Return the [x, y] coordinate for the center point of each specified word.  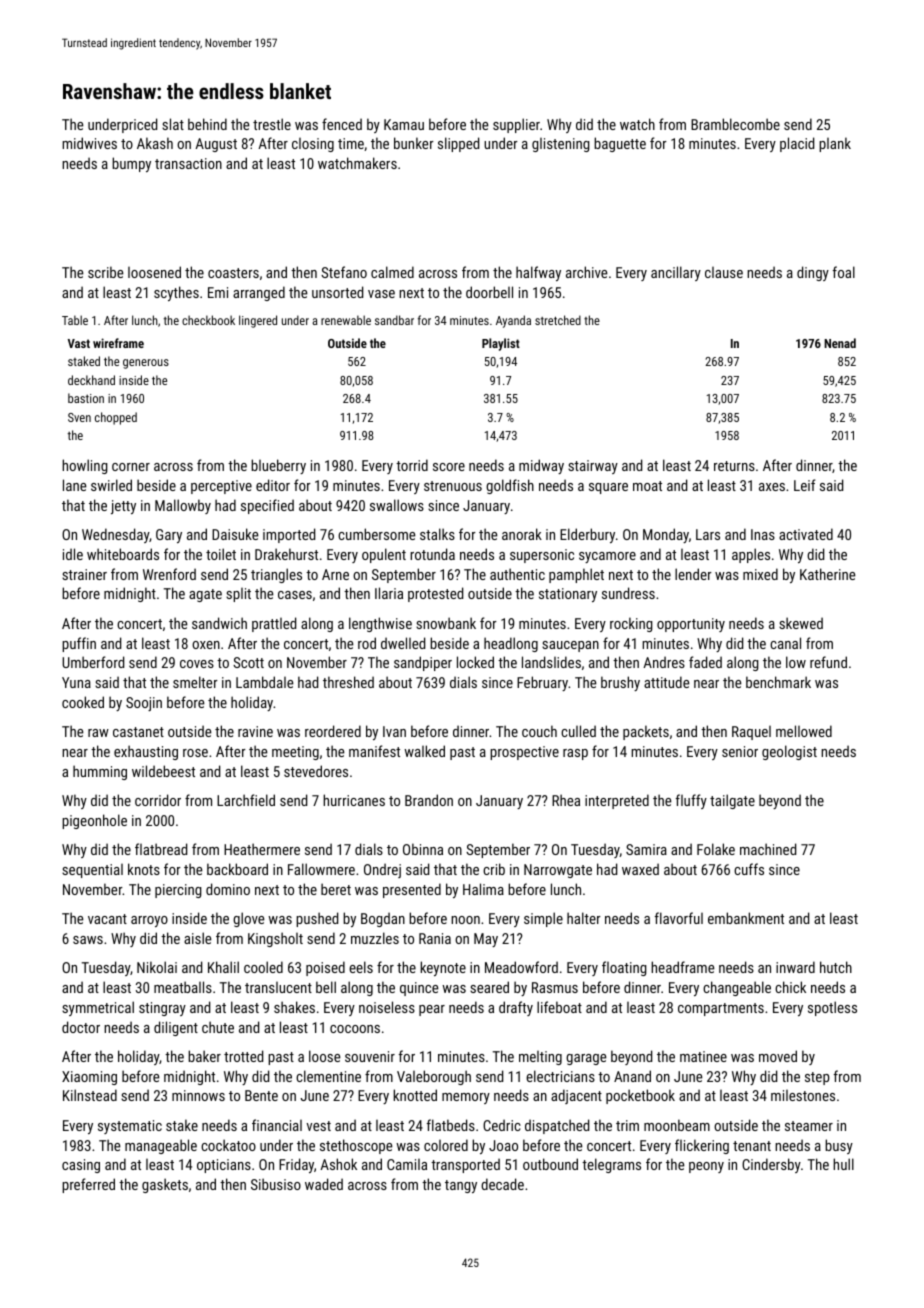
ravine [255, 731]
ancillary [676, 273]
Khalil [223, 967]
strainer [84, 574]
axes [772, 487]
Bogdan [383, 919]
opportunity [691, 625]
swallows [397, 505]
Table [75, 320]
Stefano [344, 272]
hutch [836, 967]
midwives [89, 143]
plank [835, 144]
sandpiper [423, 663]
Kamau [404, 124]
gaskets [165, 1185]
